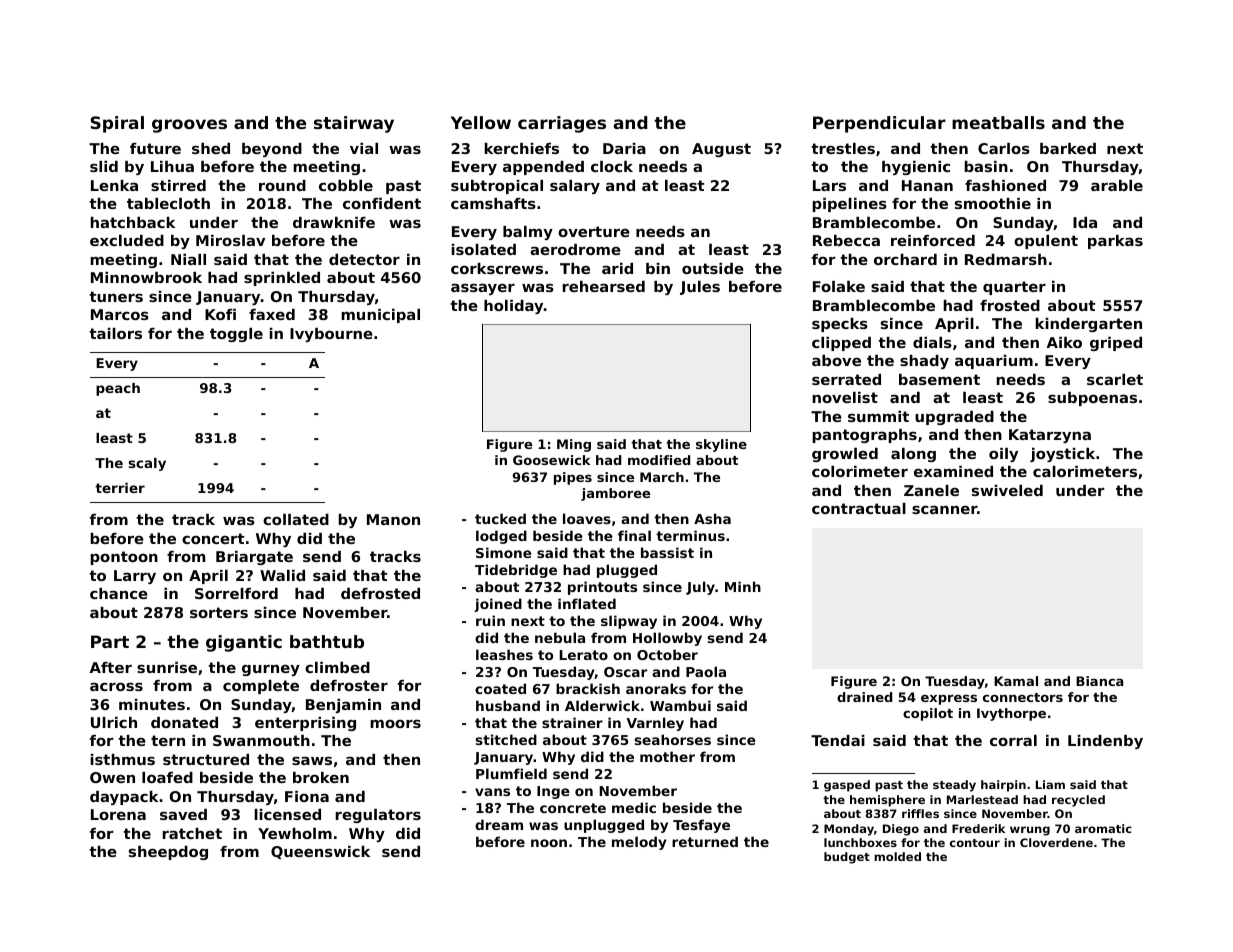 This screenshot has width=1233, height=952. Describe the element at coordinates (1115, 379) in the screenshot. I see `scarlet` at that location.
